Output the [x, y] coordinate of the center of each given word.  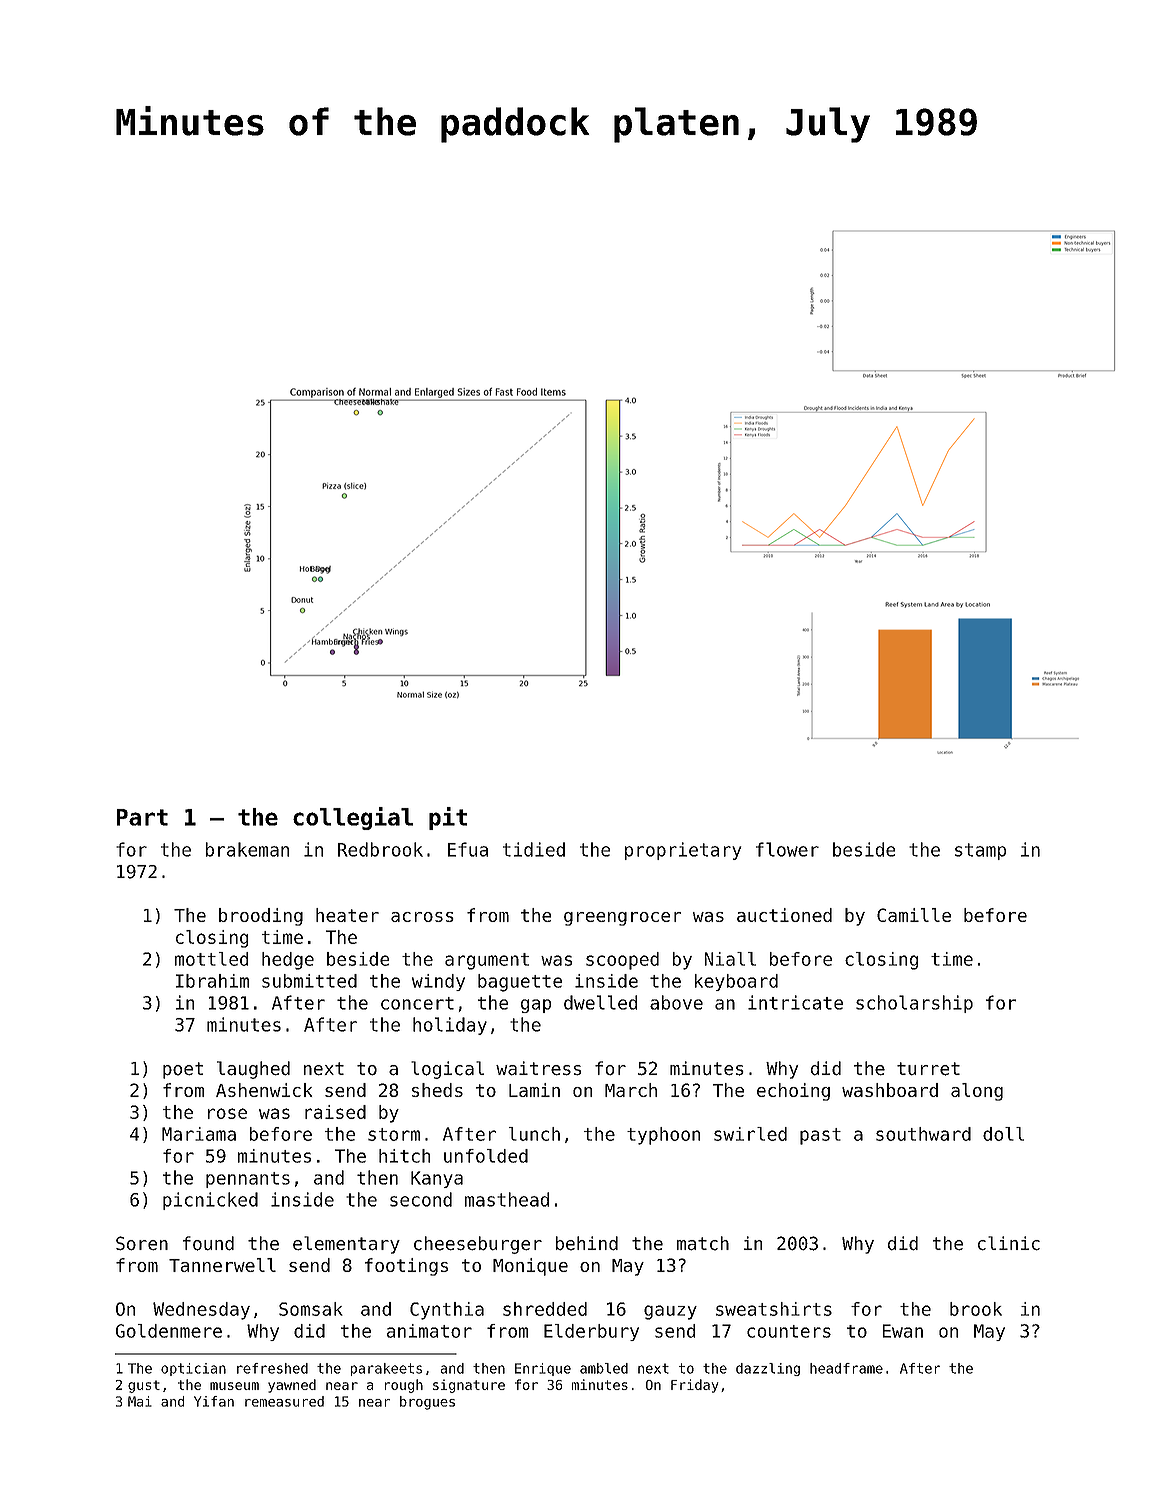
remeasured [284, 1401]
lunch [534, 1134]
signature [469, 1386]
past [820, 1136]
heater [347, 915]
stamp [980, 851]
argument [487, 961]
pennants [248, 1180]
